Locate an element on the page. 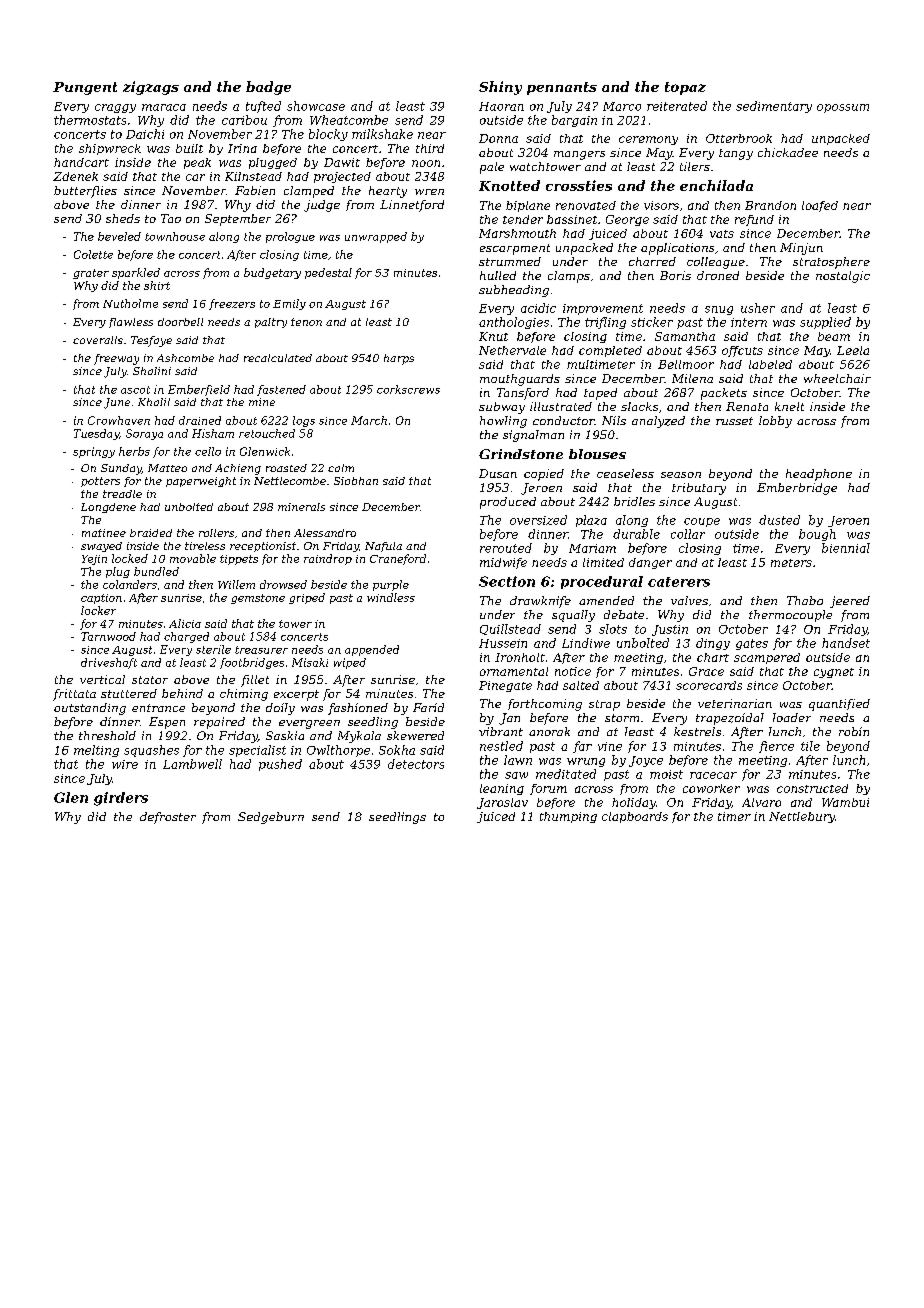 The image size is (924, 1308). loafed is located at coordinates (820, 206).
